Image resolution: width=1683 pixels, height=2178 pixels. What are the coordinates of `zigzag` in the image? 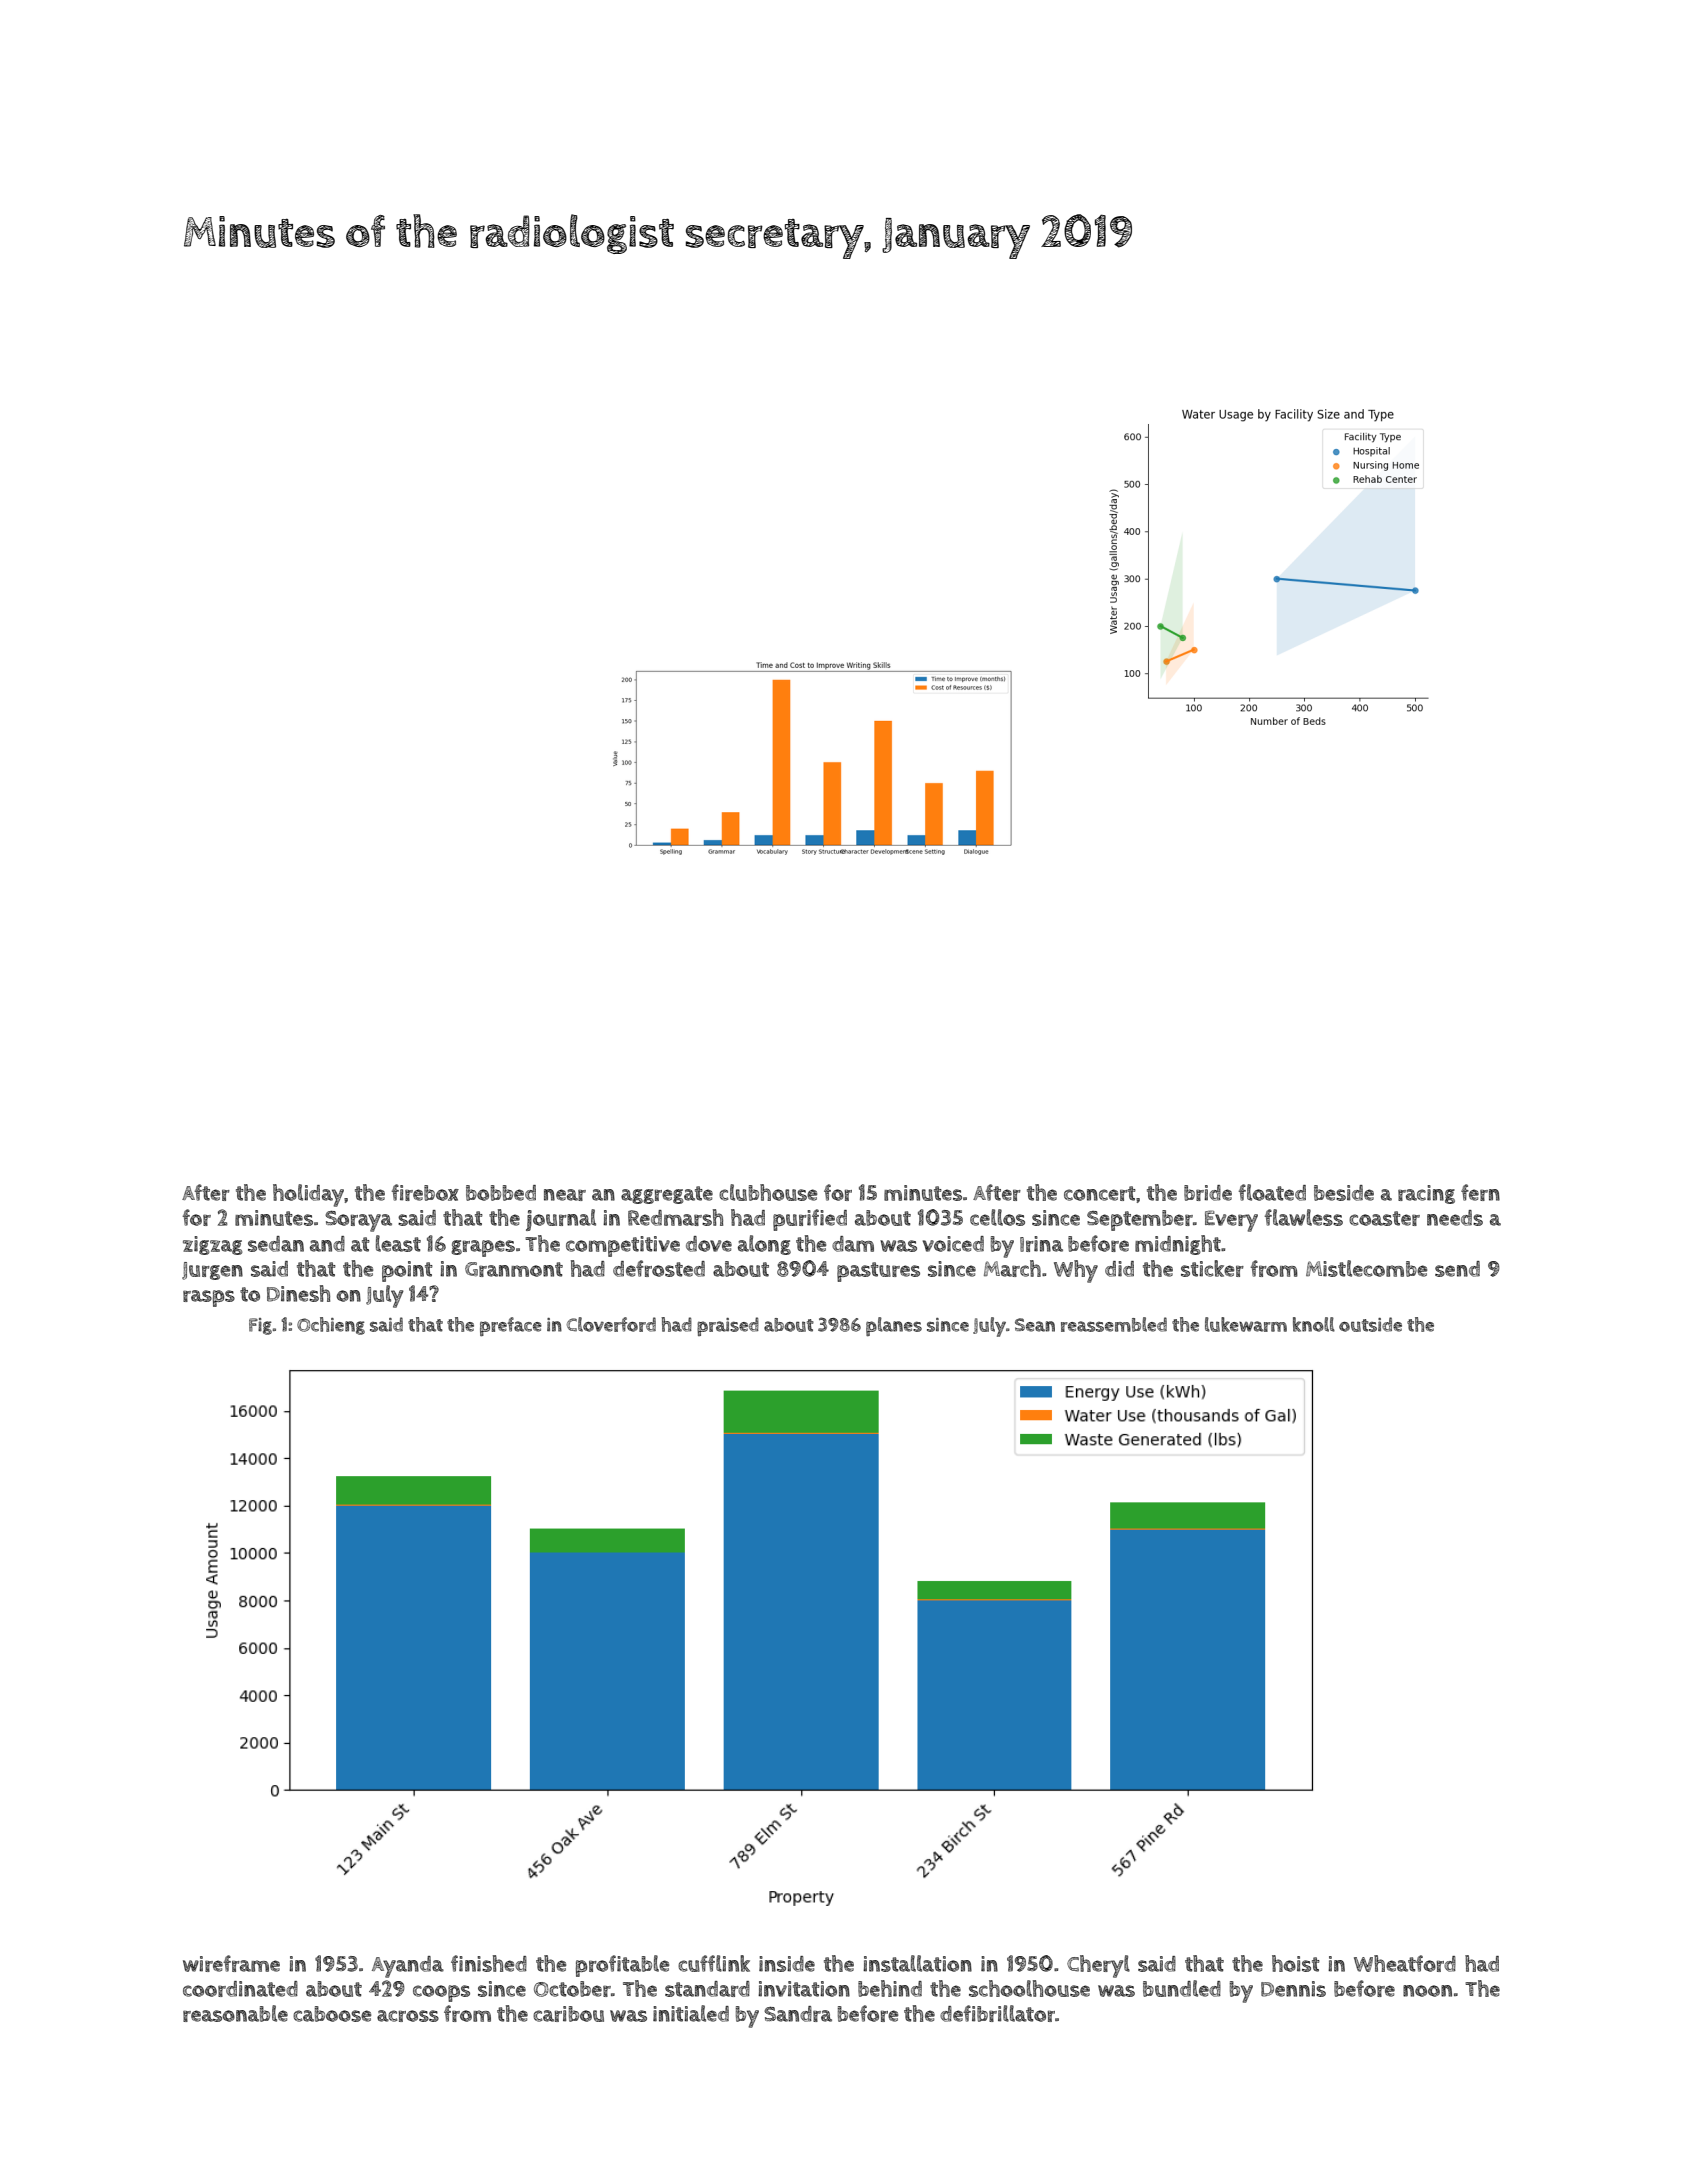 It's located at (213, 1245).
